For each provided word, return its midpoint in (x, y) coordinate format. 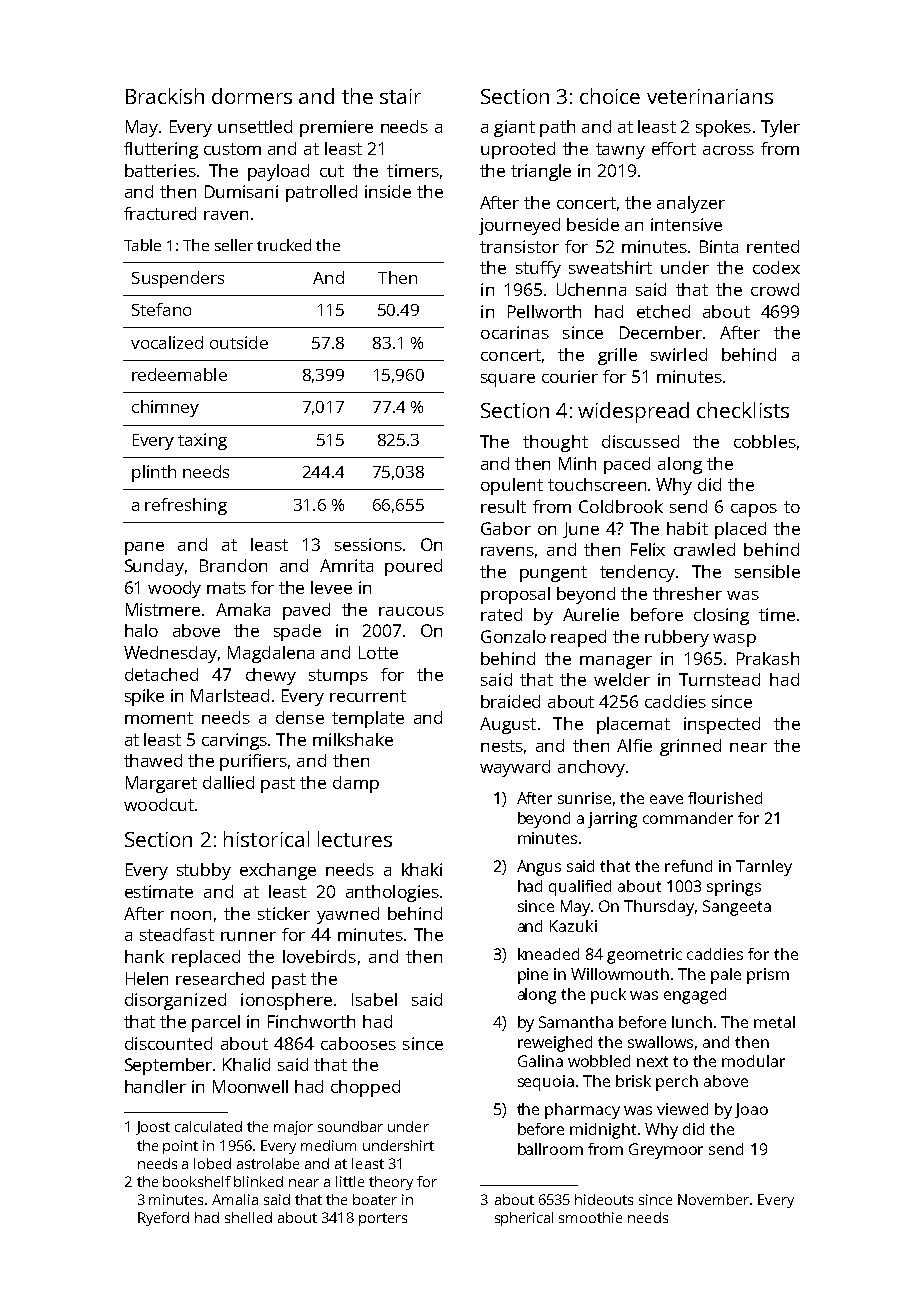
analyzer (691, 204)
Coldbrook (621, 506)
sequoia (546, 1083)
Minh (577, 463)
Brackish (165, 96)
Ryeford (163, 1219)
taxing (202, 441)
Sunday (154, 567)
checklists (743, 410)
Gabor (506, 528)
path (557, 128)
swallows (660, 1042)
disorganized (175, 1001)
